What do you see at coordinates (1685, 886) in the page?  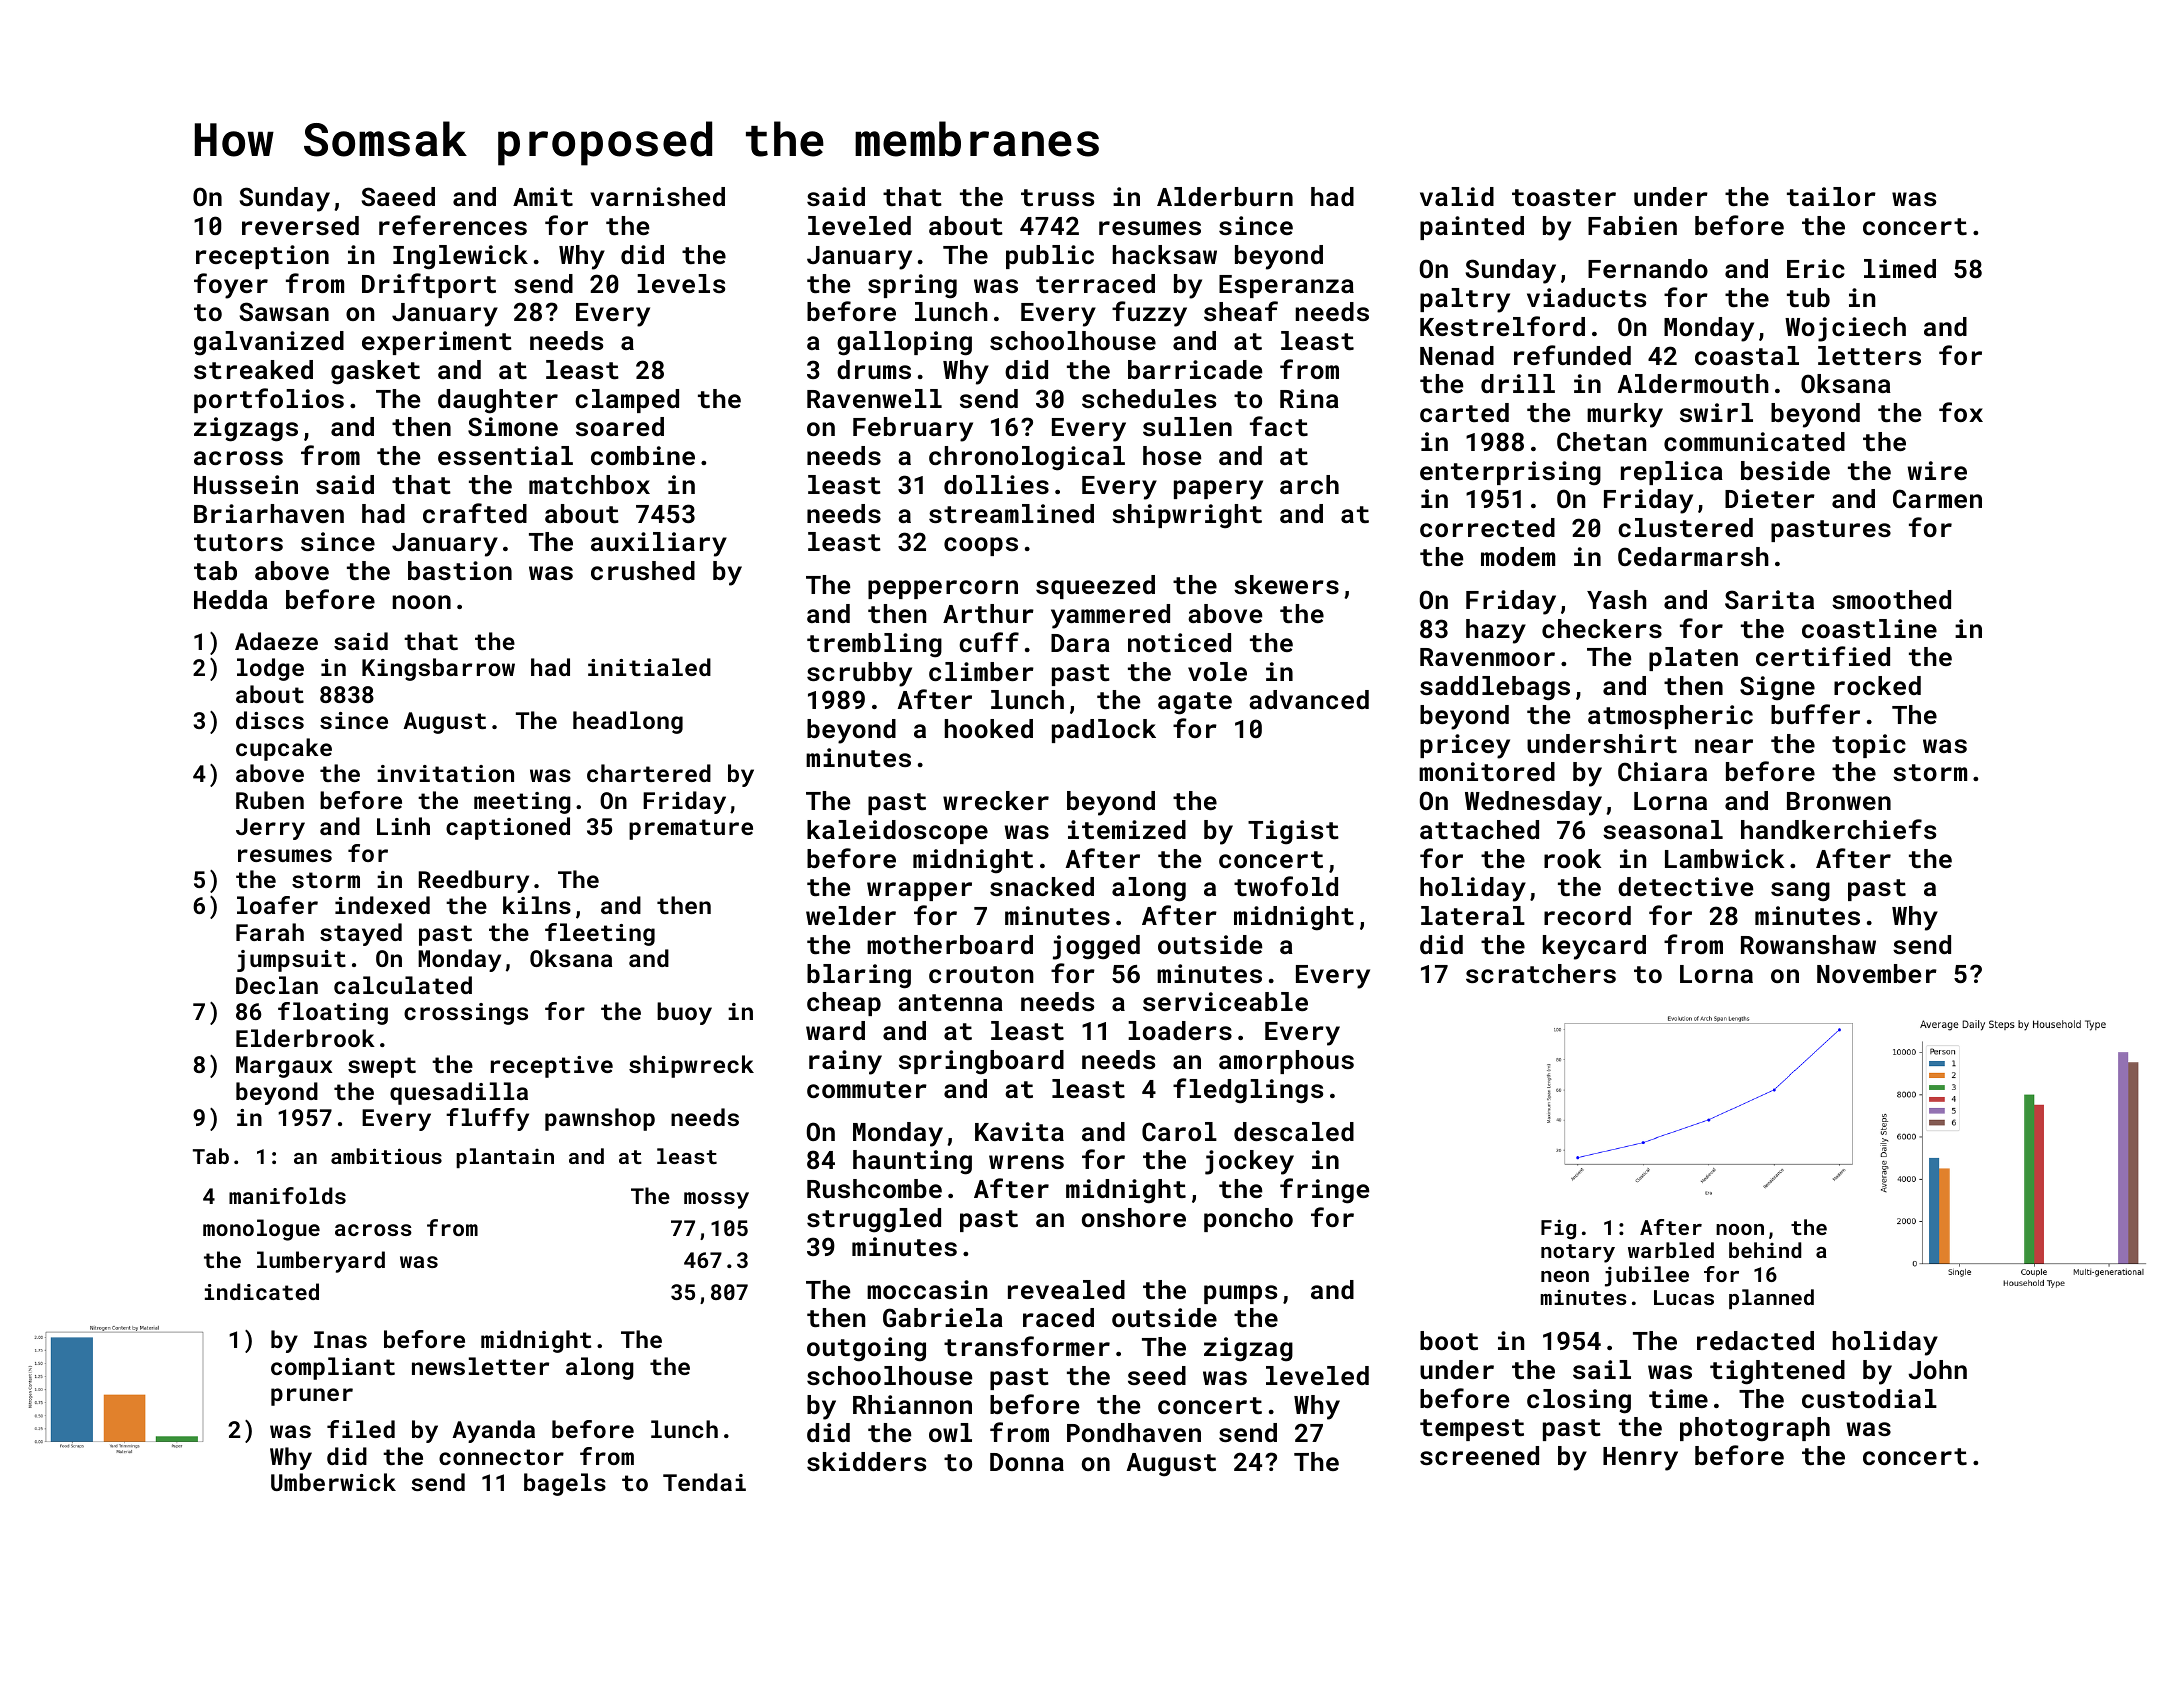 I see `detective` at bounding box center [1685, 886].
